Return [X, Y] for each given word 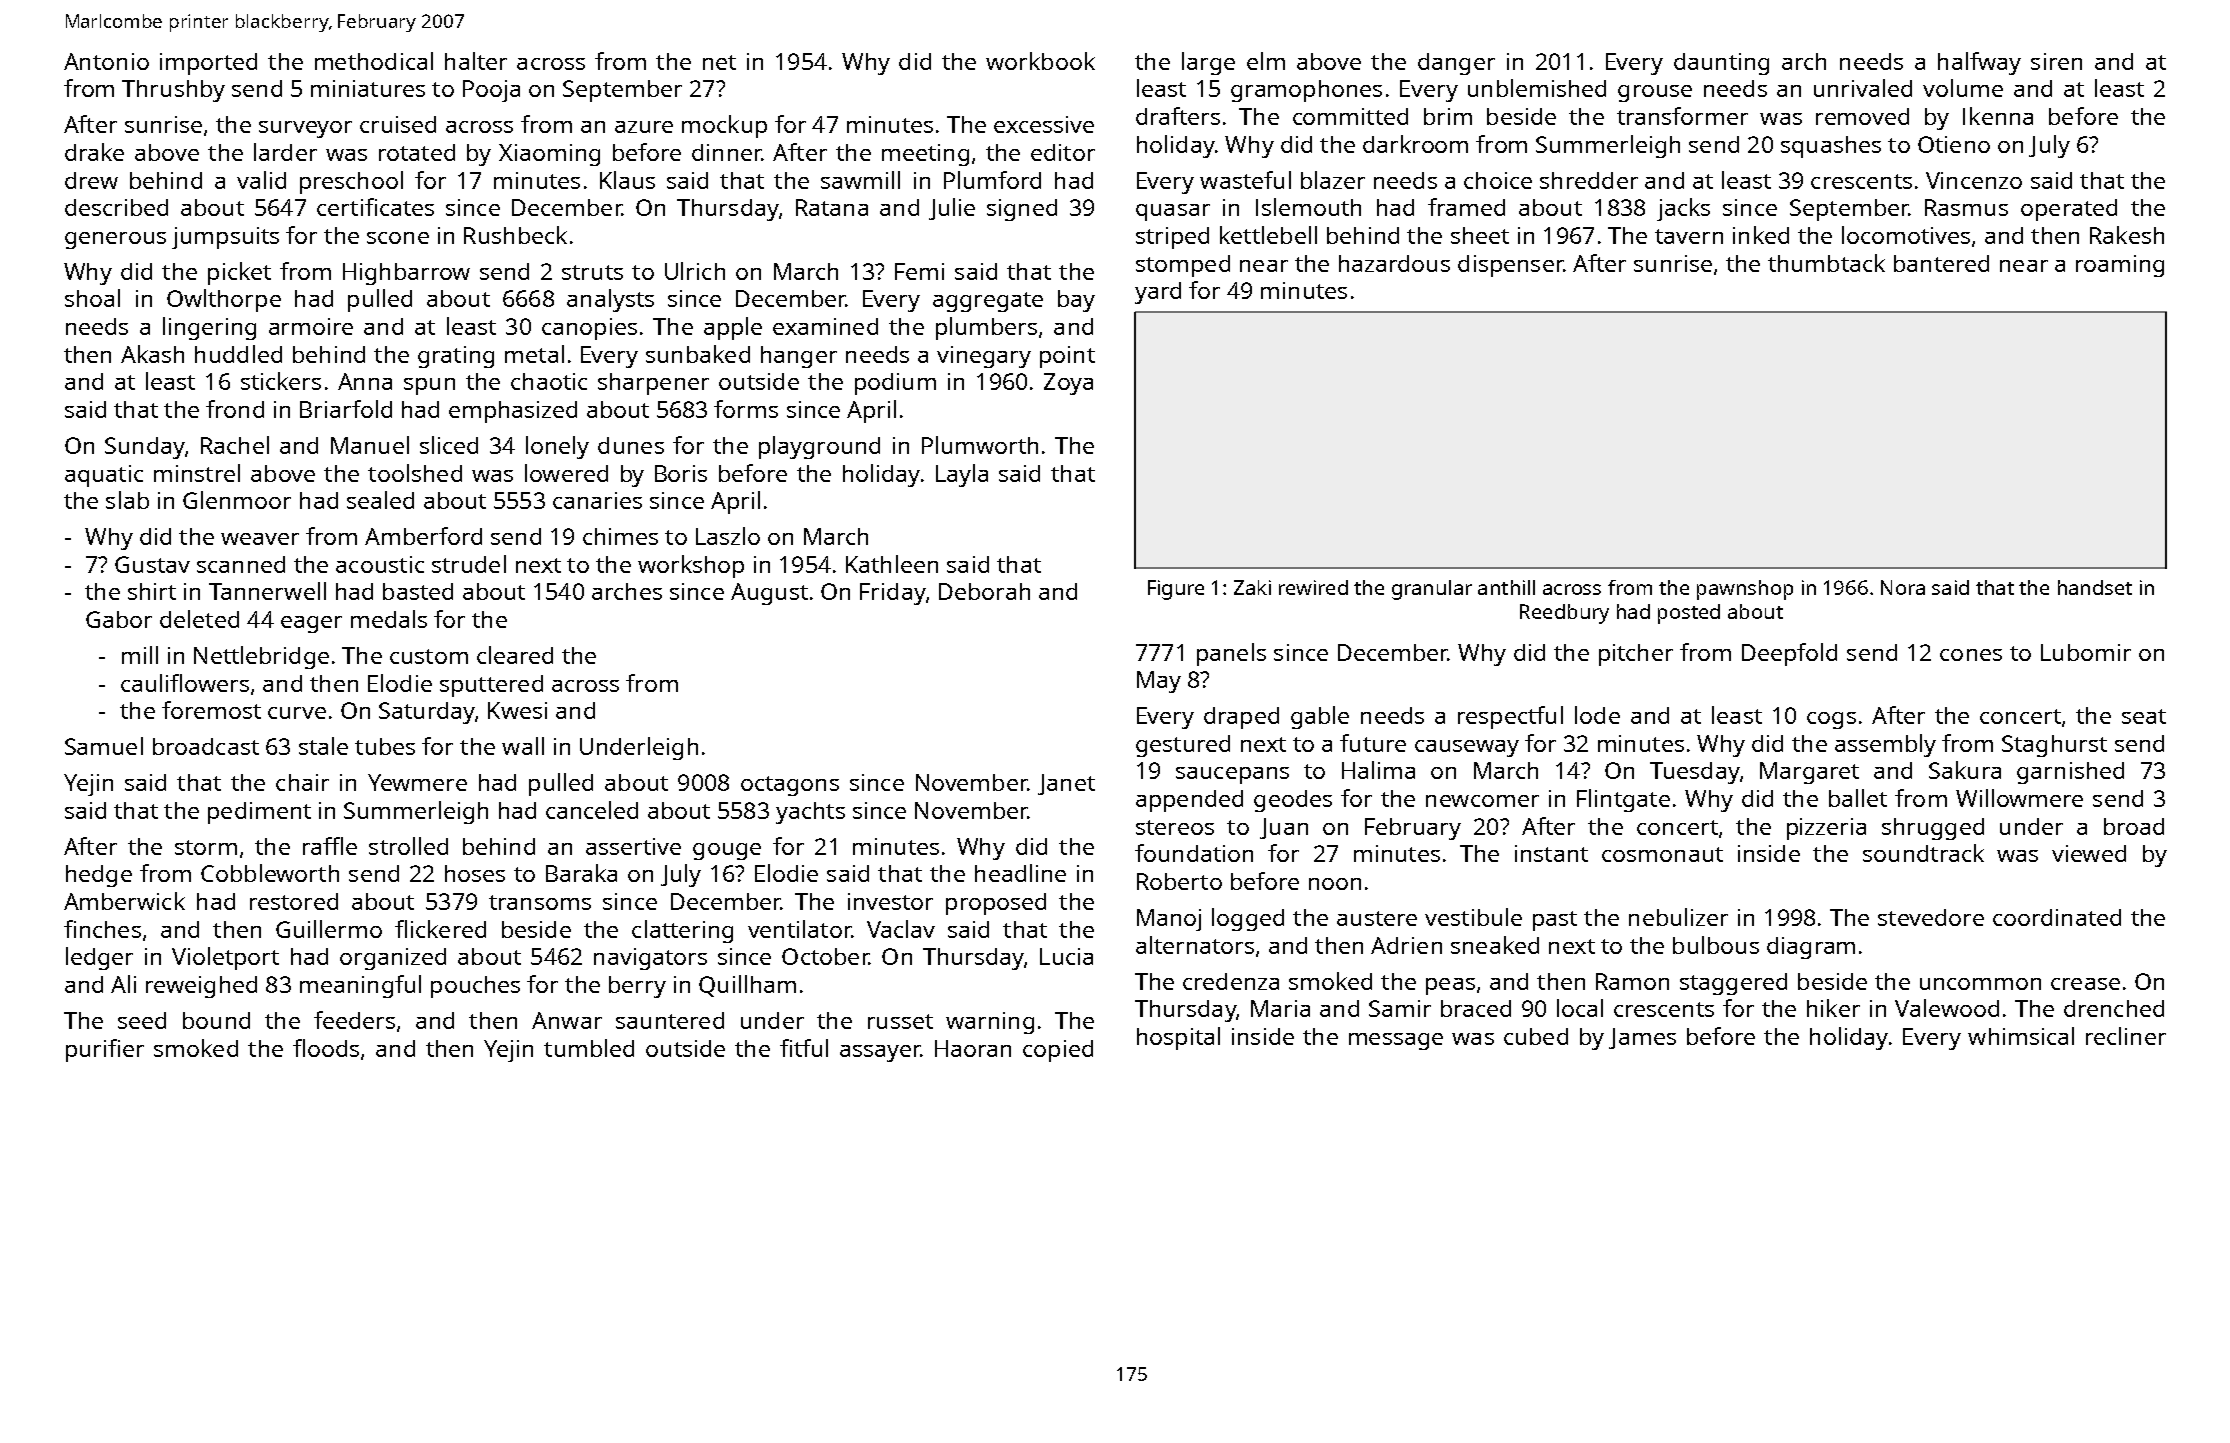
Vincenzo [1974, 180]
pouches [475, 987]
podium [895, 384]
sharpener [653, 384]
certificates [375, 207]
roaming [2120, 266]
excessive [1044, 124]
